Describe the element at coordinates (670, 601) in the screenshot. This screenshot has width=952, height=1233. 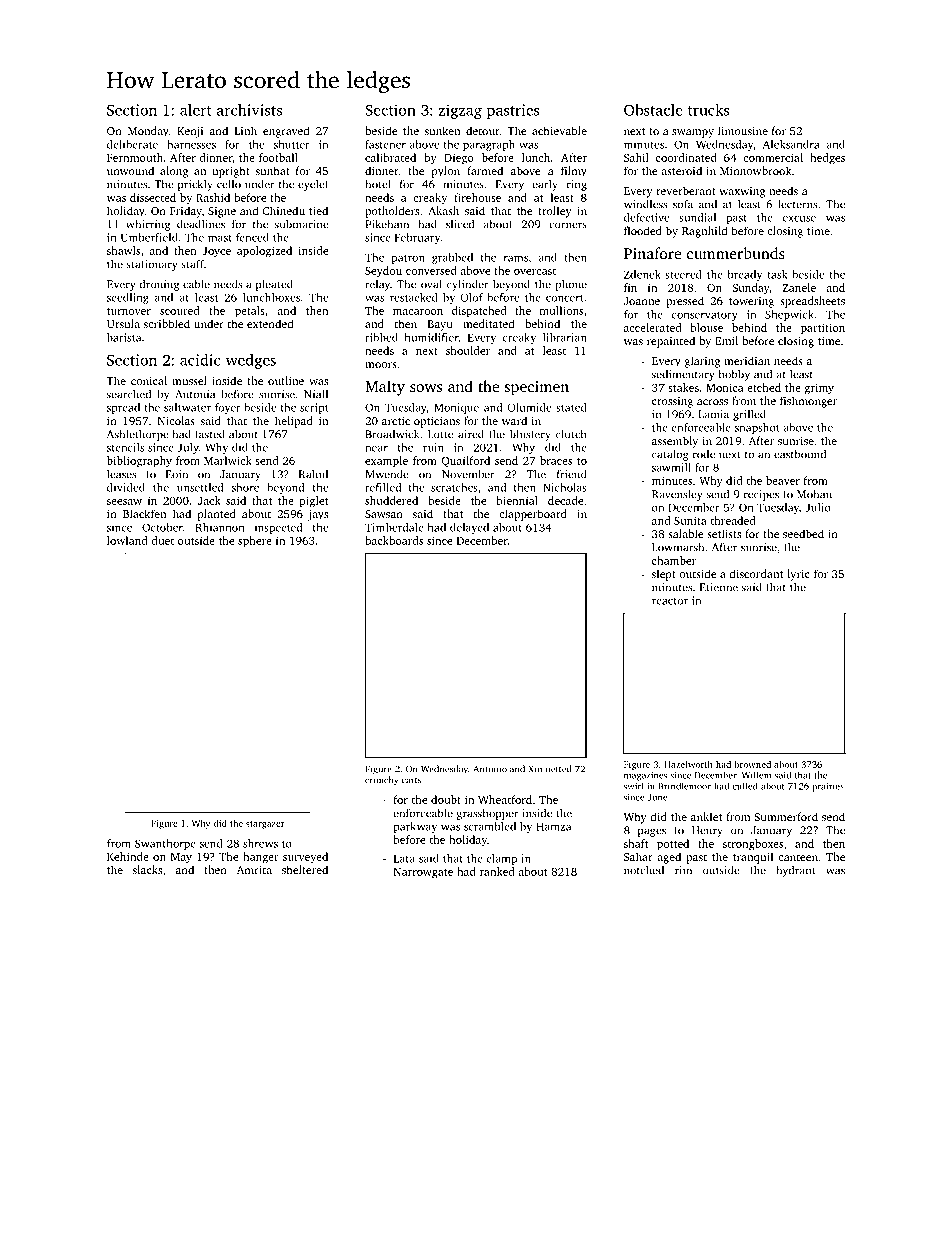
I see `reactor` at that location.
